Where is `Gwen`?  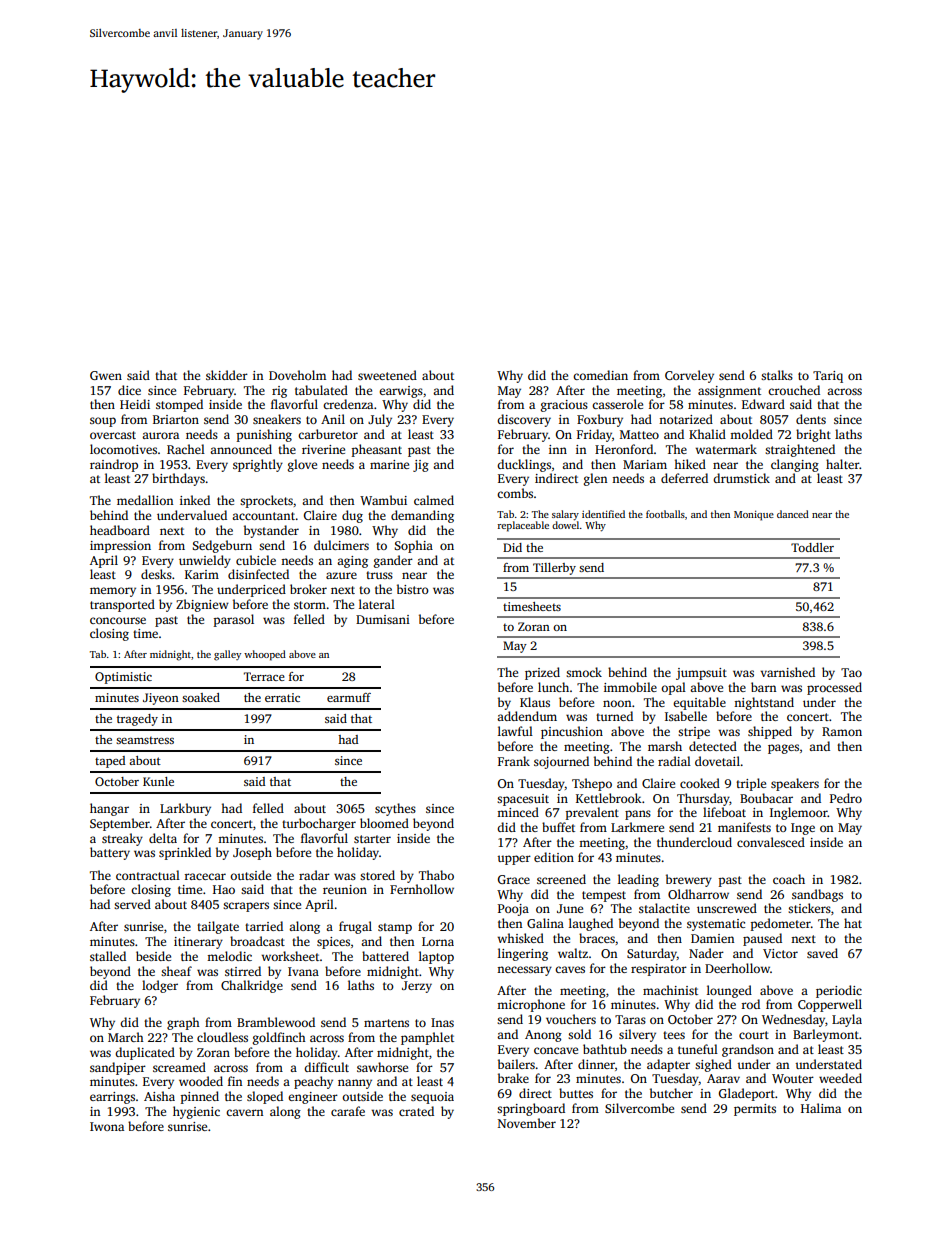 Gwen is located at coordinates (106, 375).
